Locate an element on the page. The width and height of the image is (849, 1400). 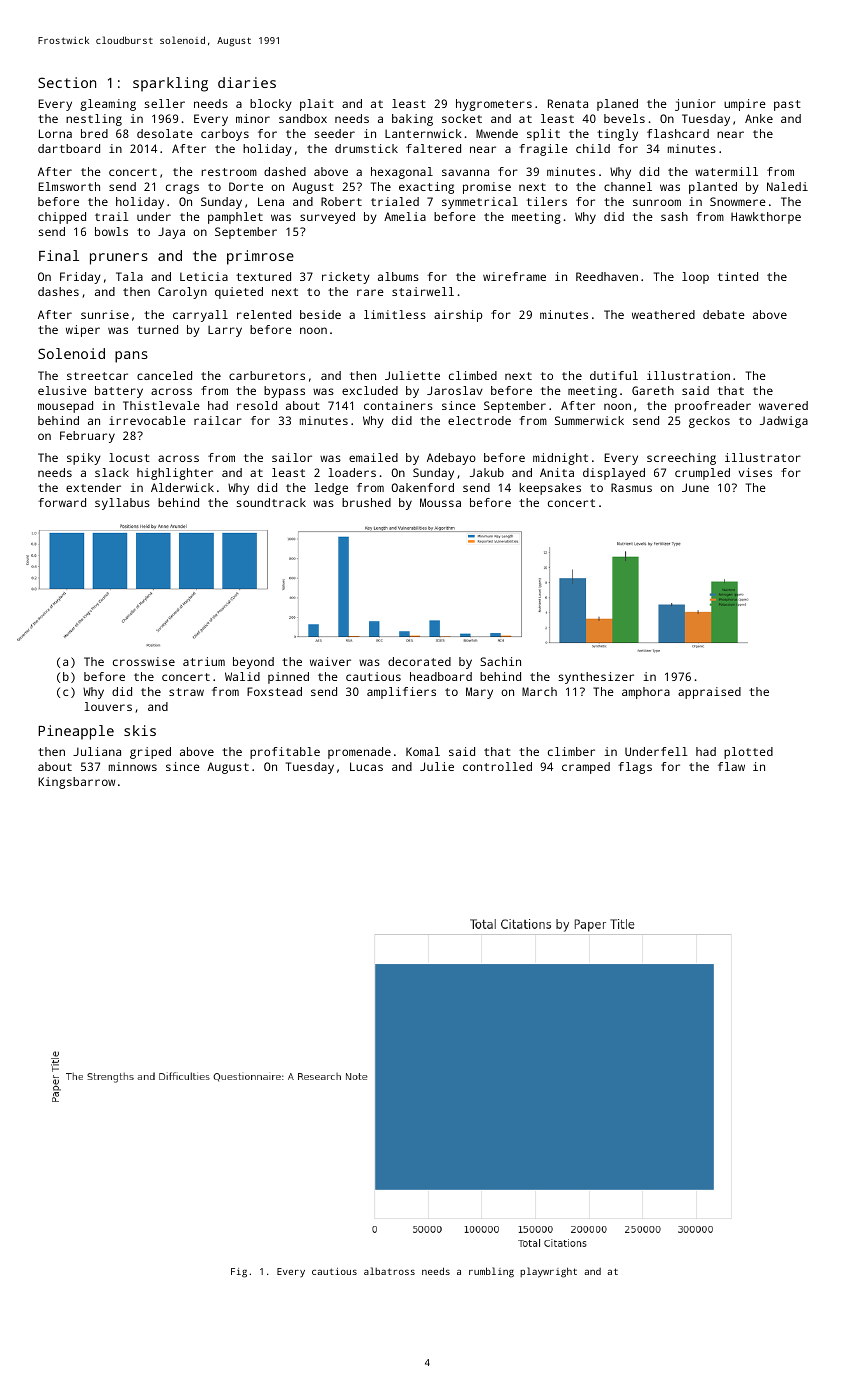
planed is located at coordinates (617, 105).
